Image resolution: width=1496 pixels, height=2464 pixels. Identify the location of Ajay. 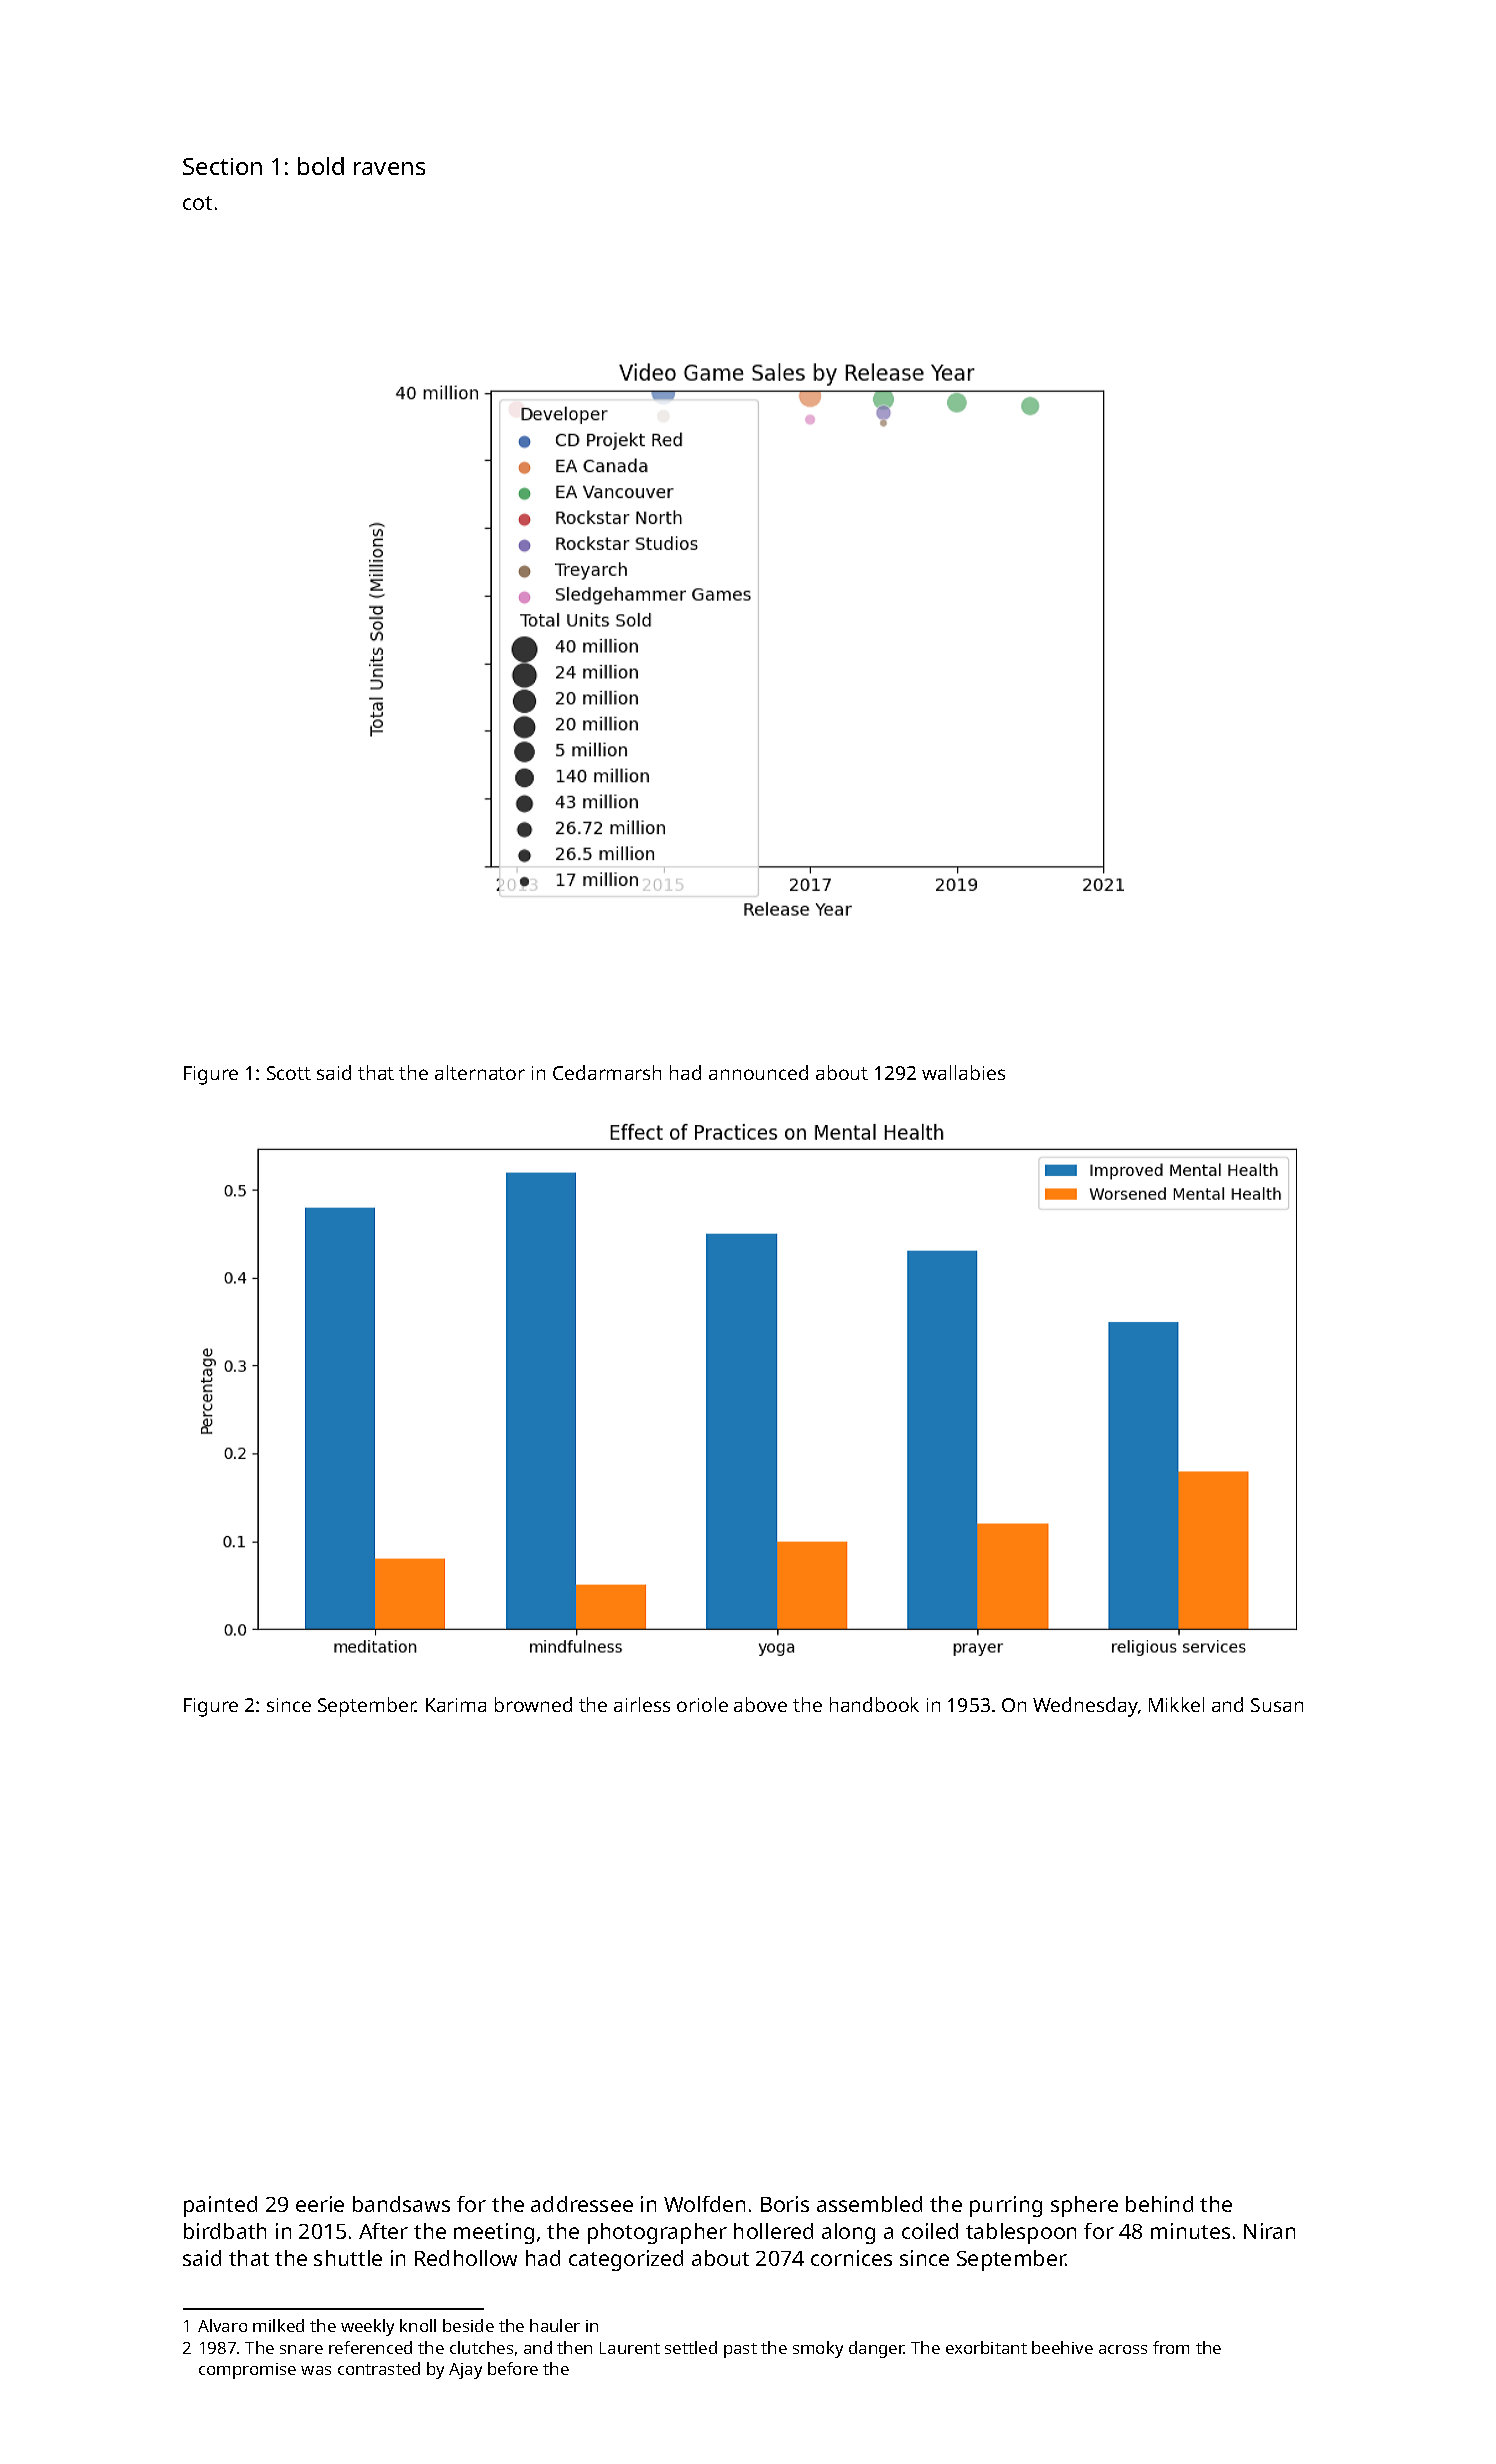
(465, 2371).
